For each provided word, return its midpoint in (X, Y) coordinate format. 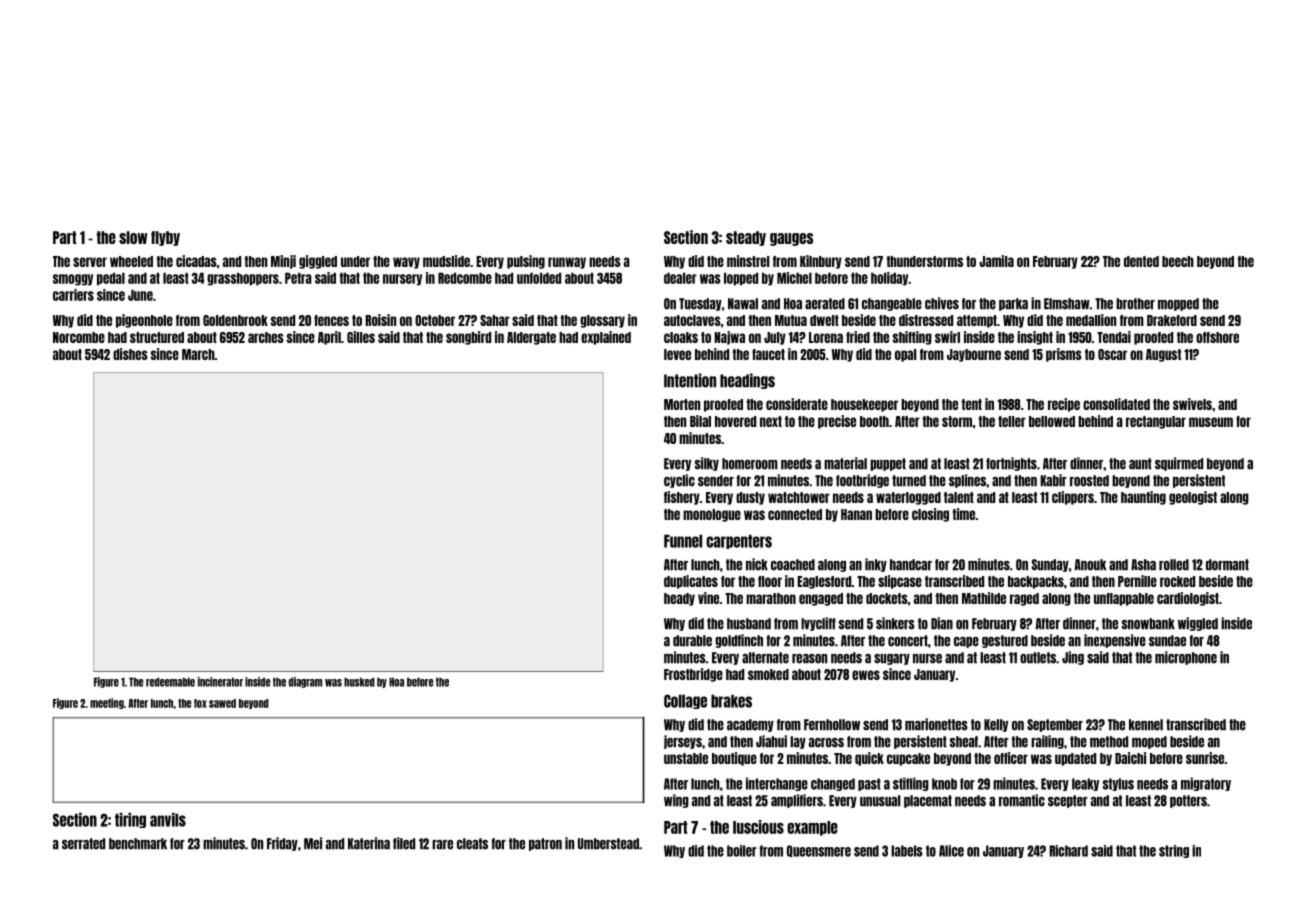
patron (545, 844)
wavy (406, 263)
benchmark (138, 844)
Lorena (826, 337)
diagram (305, 682)
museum (1211, 422)
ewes (866, 675)
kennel (1146, 725)
